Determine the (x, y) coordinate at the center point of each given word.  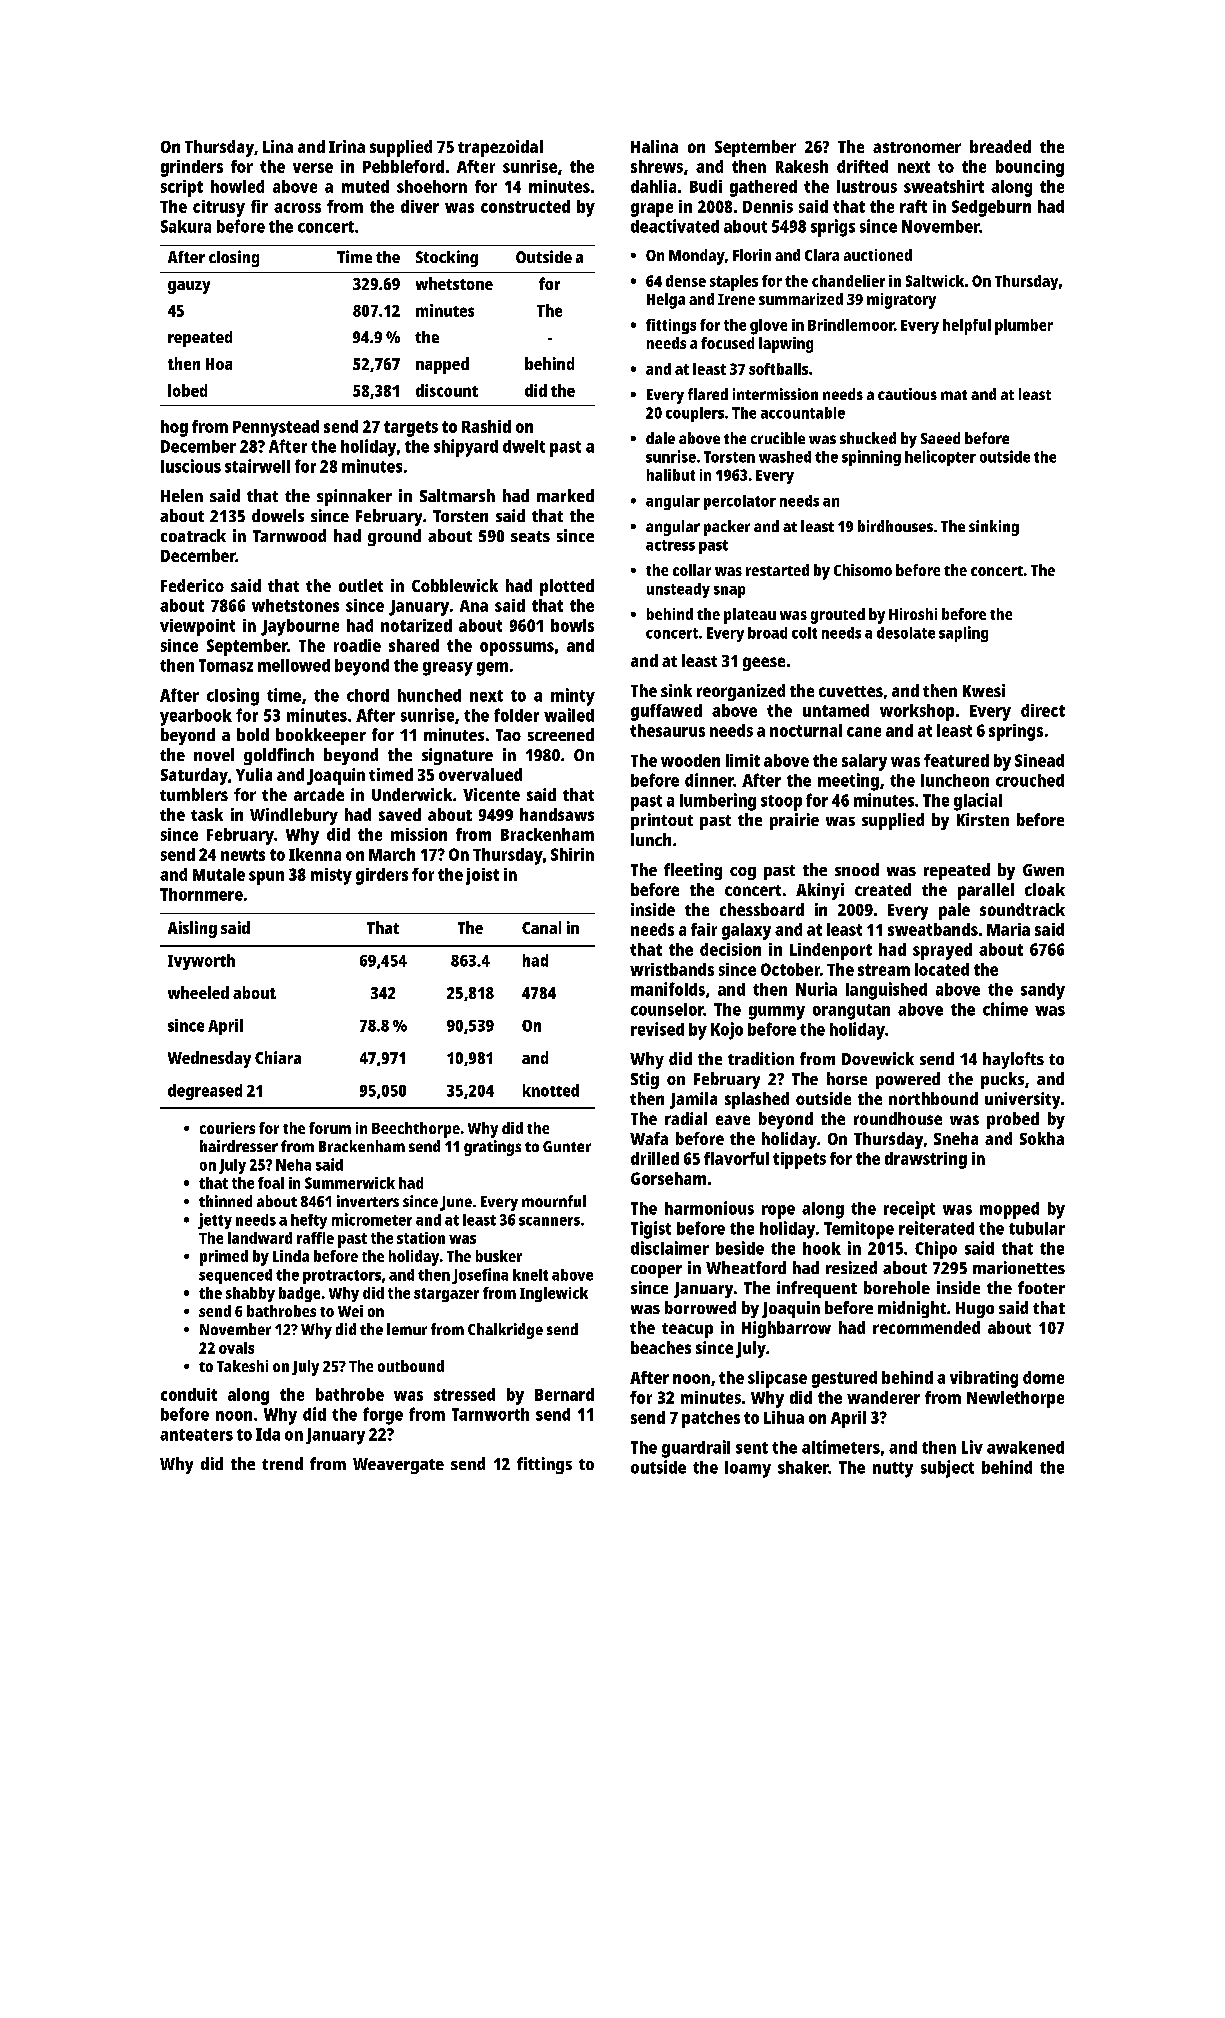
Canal (541, 927)
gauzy (189, 287)
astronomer (917, 147)
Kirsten (983, 819)
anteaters (196, 1435)
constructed (525, 206)
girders (382, 876)
